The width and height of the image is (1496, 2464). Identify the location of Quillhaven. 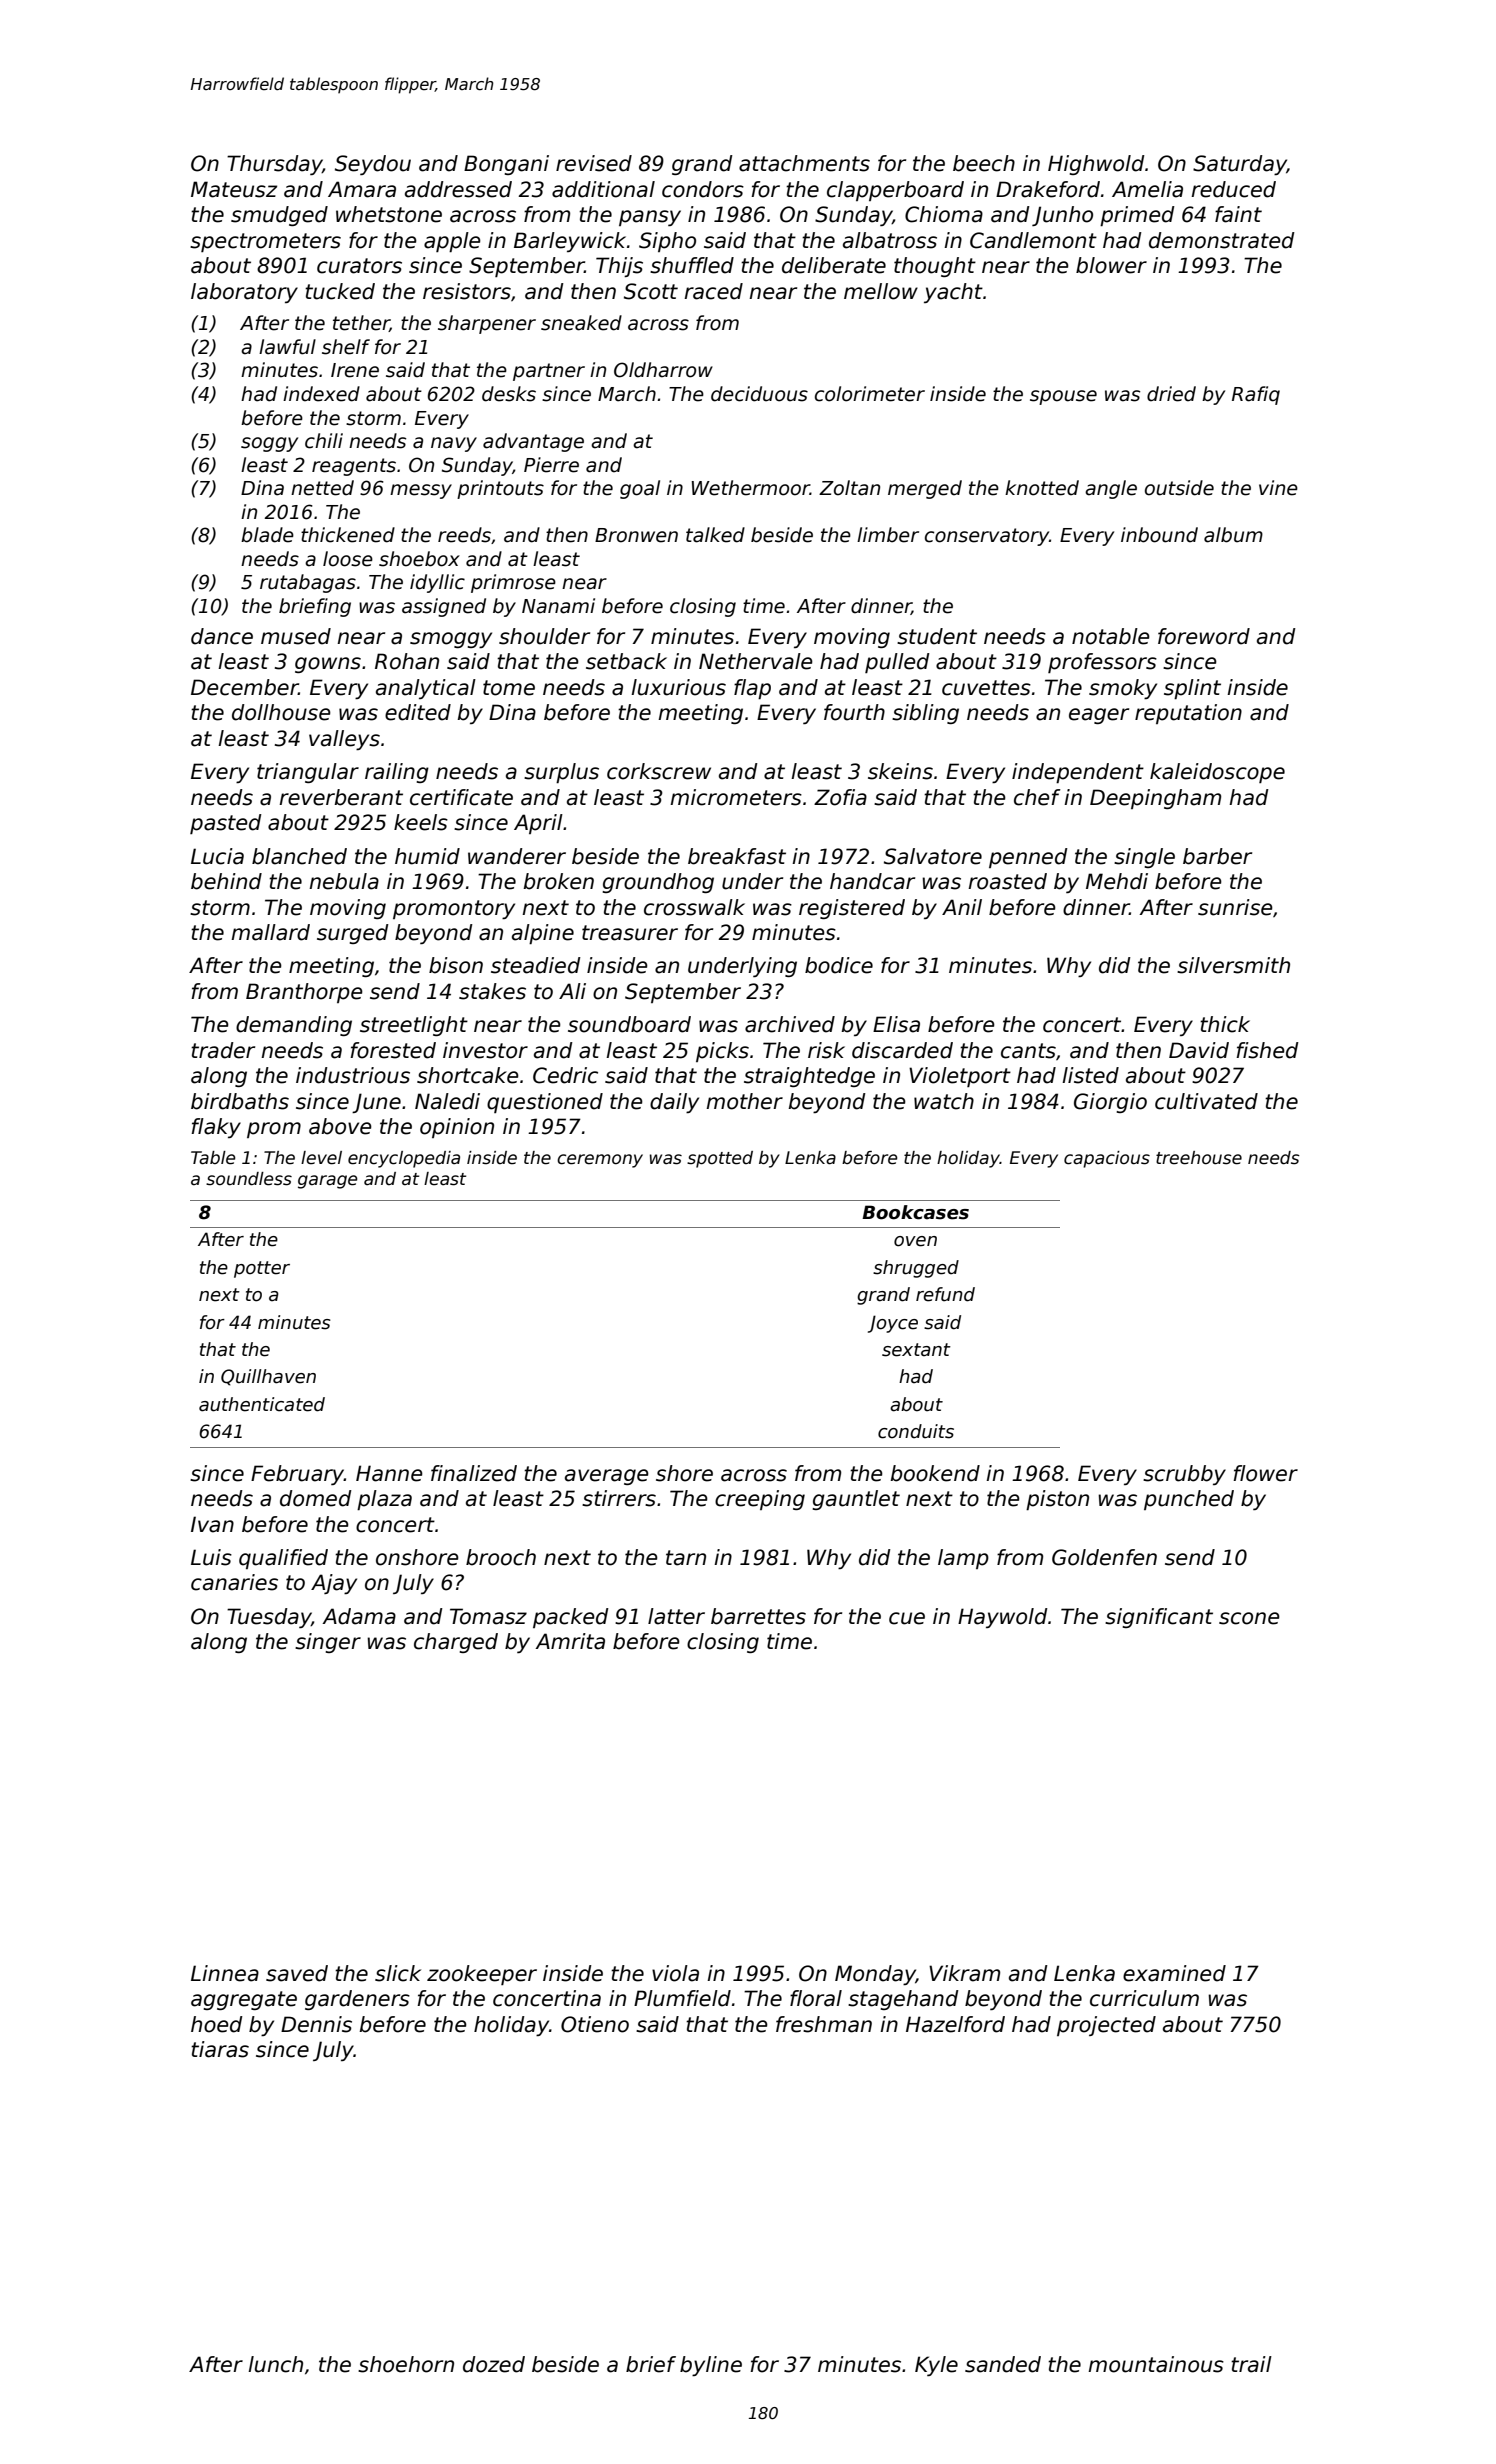
(268, 1377).
